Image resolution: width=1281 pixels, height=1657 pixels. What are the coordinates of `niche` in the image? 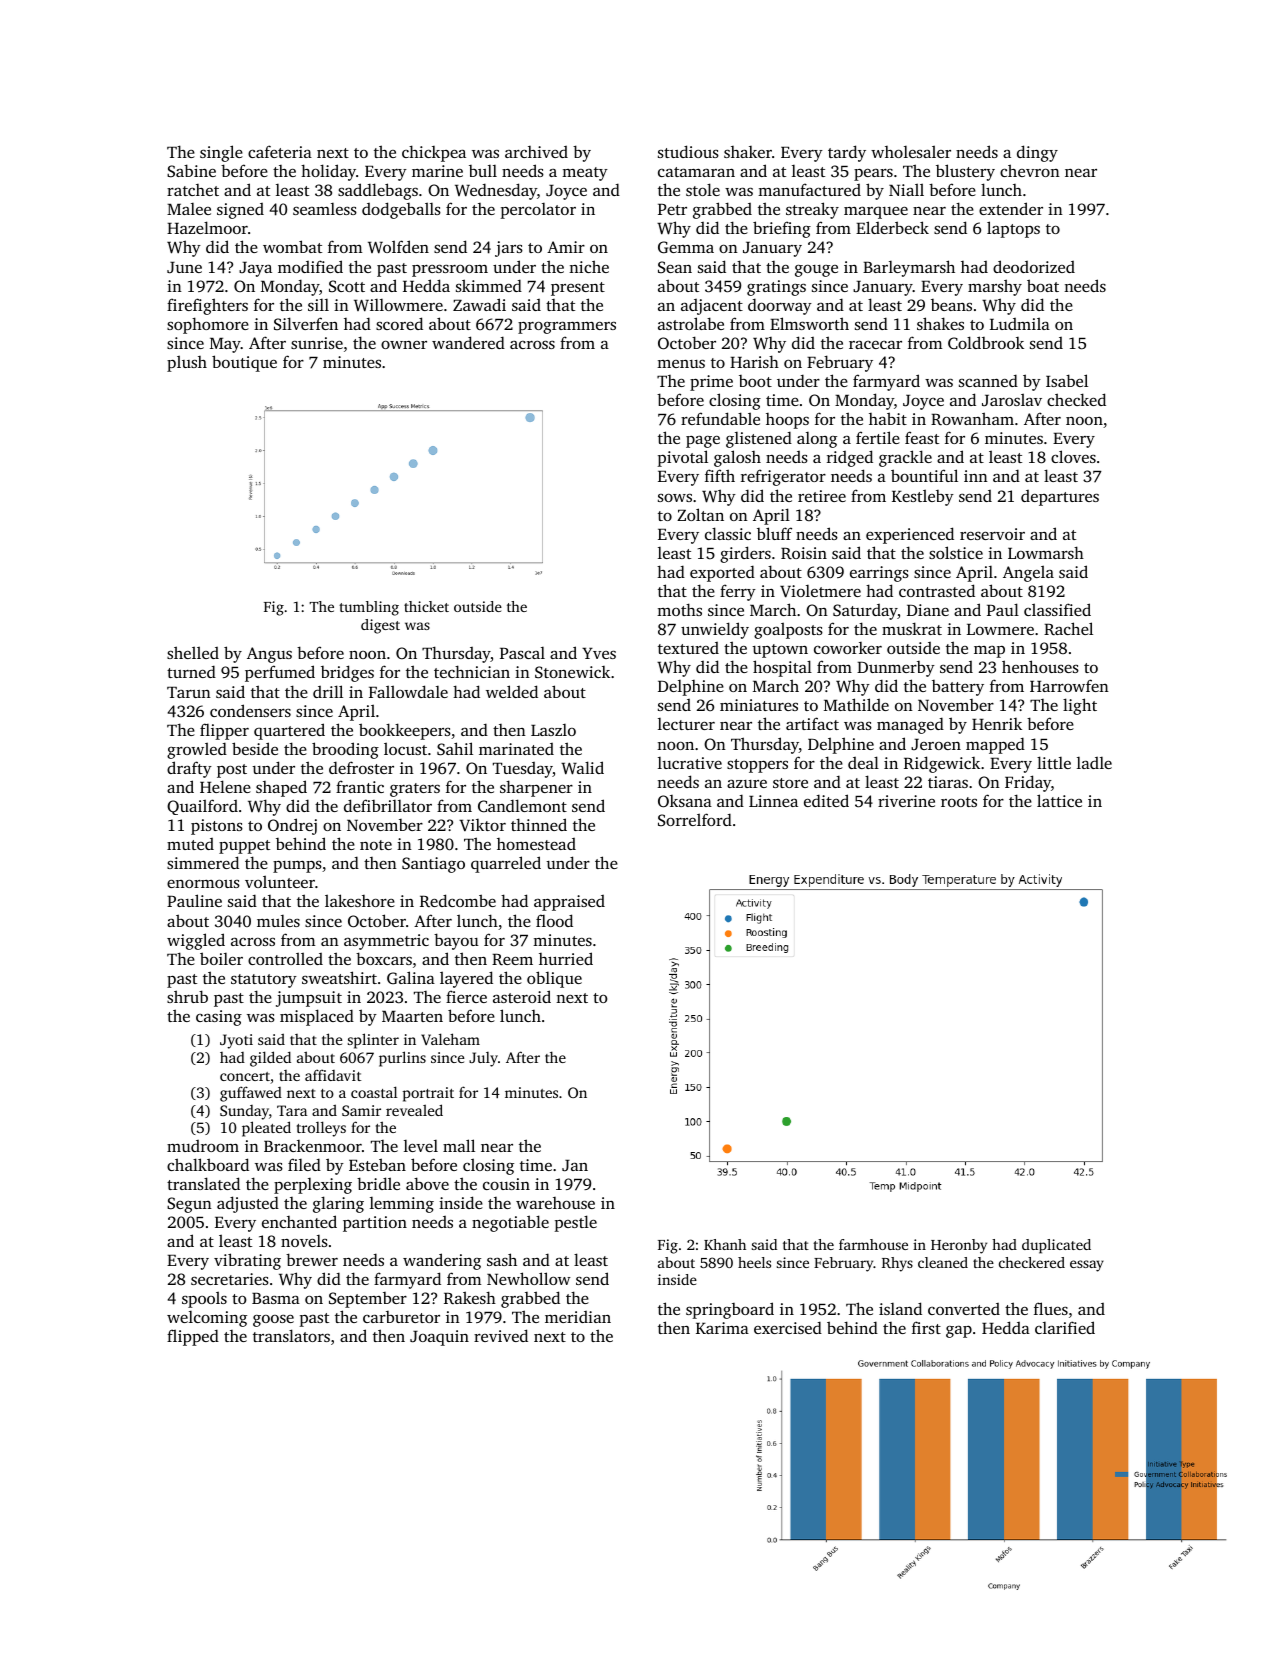 It's located at (589, 266).
